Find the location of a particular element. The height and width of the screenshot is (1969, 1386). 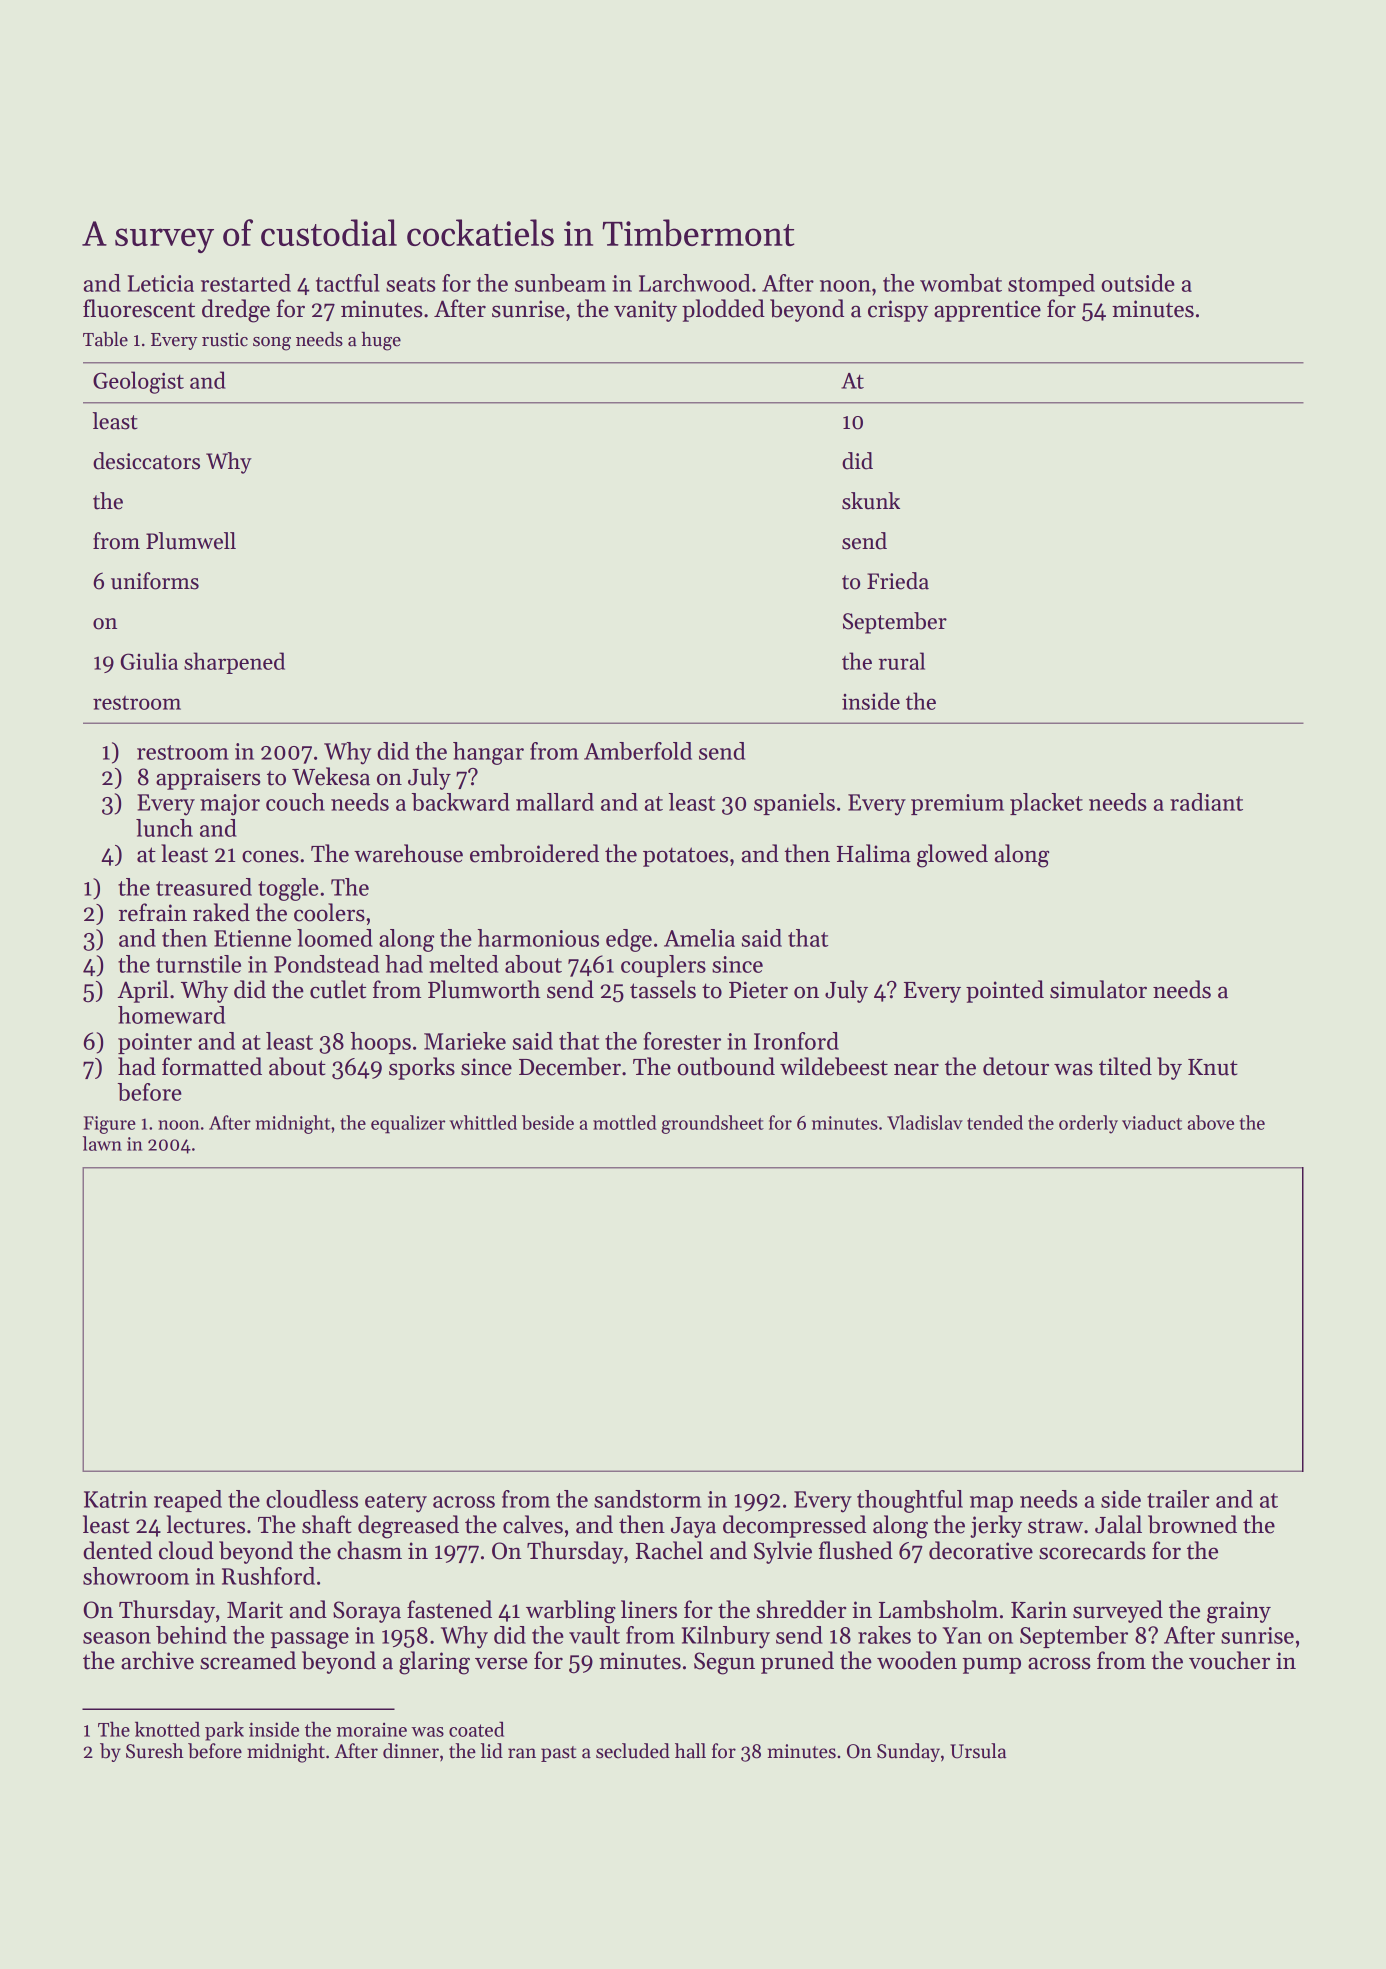

wildebeest is located at coordinates (834, 1066).
